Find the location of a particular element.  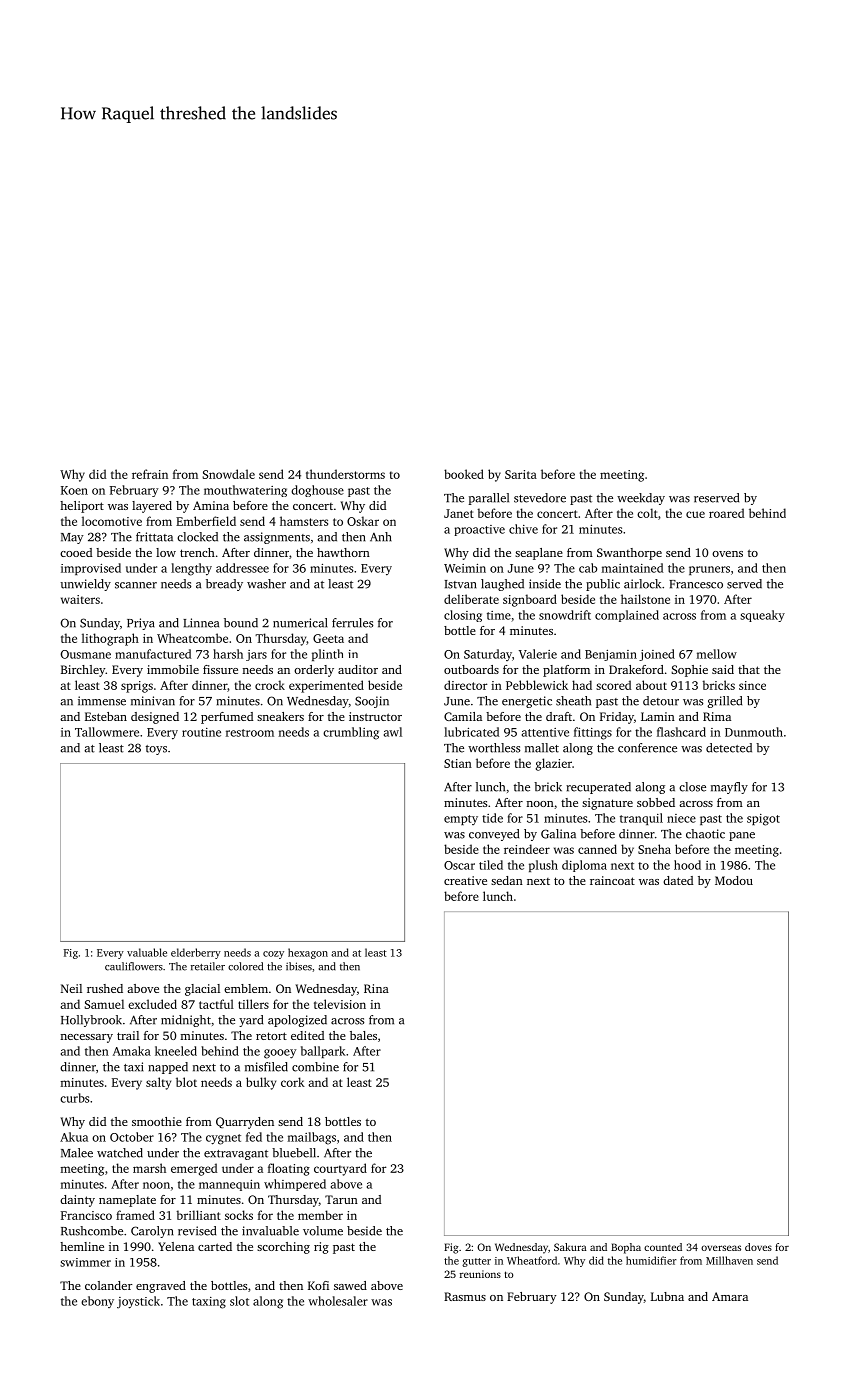

wholesaler is located at coordinates (338, 1301).
